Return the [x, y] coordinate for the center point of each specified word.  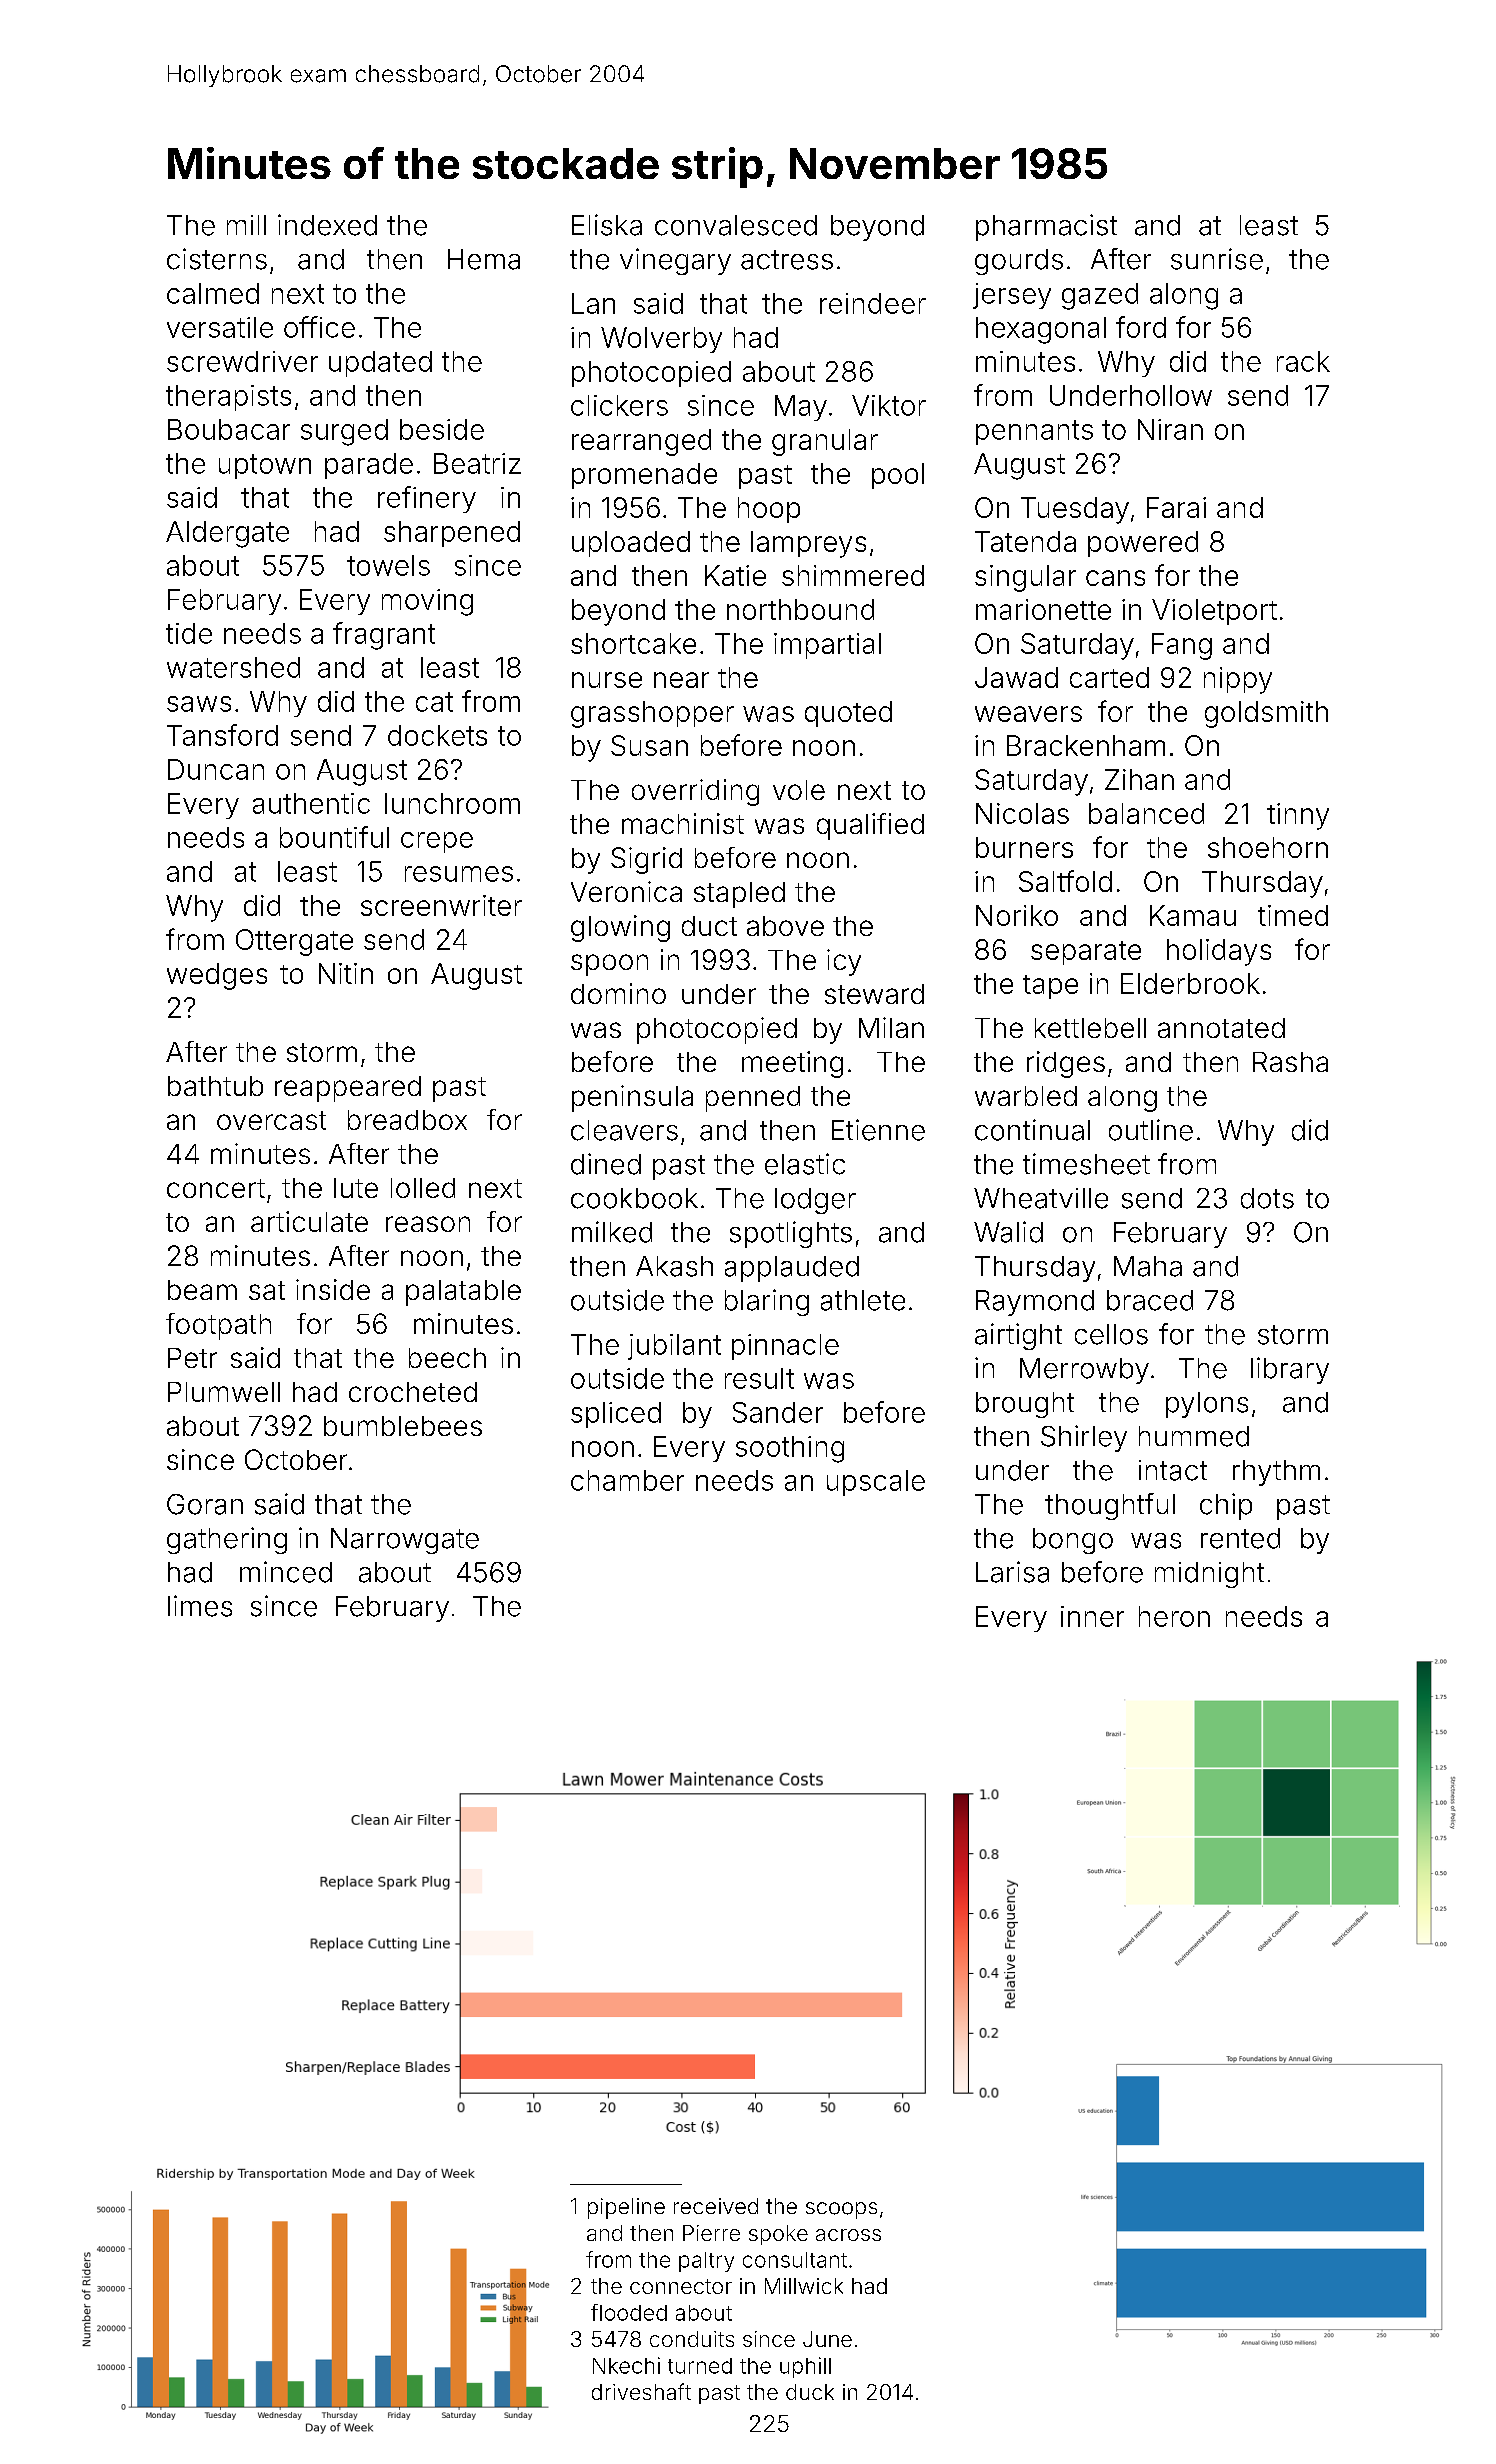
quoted [848, 714]
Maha [1148, 1266]
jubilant [674, 1347]
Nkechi [626, 2365]
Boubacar [229, 429]
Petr [192, 1358]
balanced [1146, 813]
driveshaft [641, 2391]
